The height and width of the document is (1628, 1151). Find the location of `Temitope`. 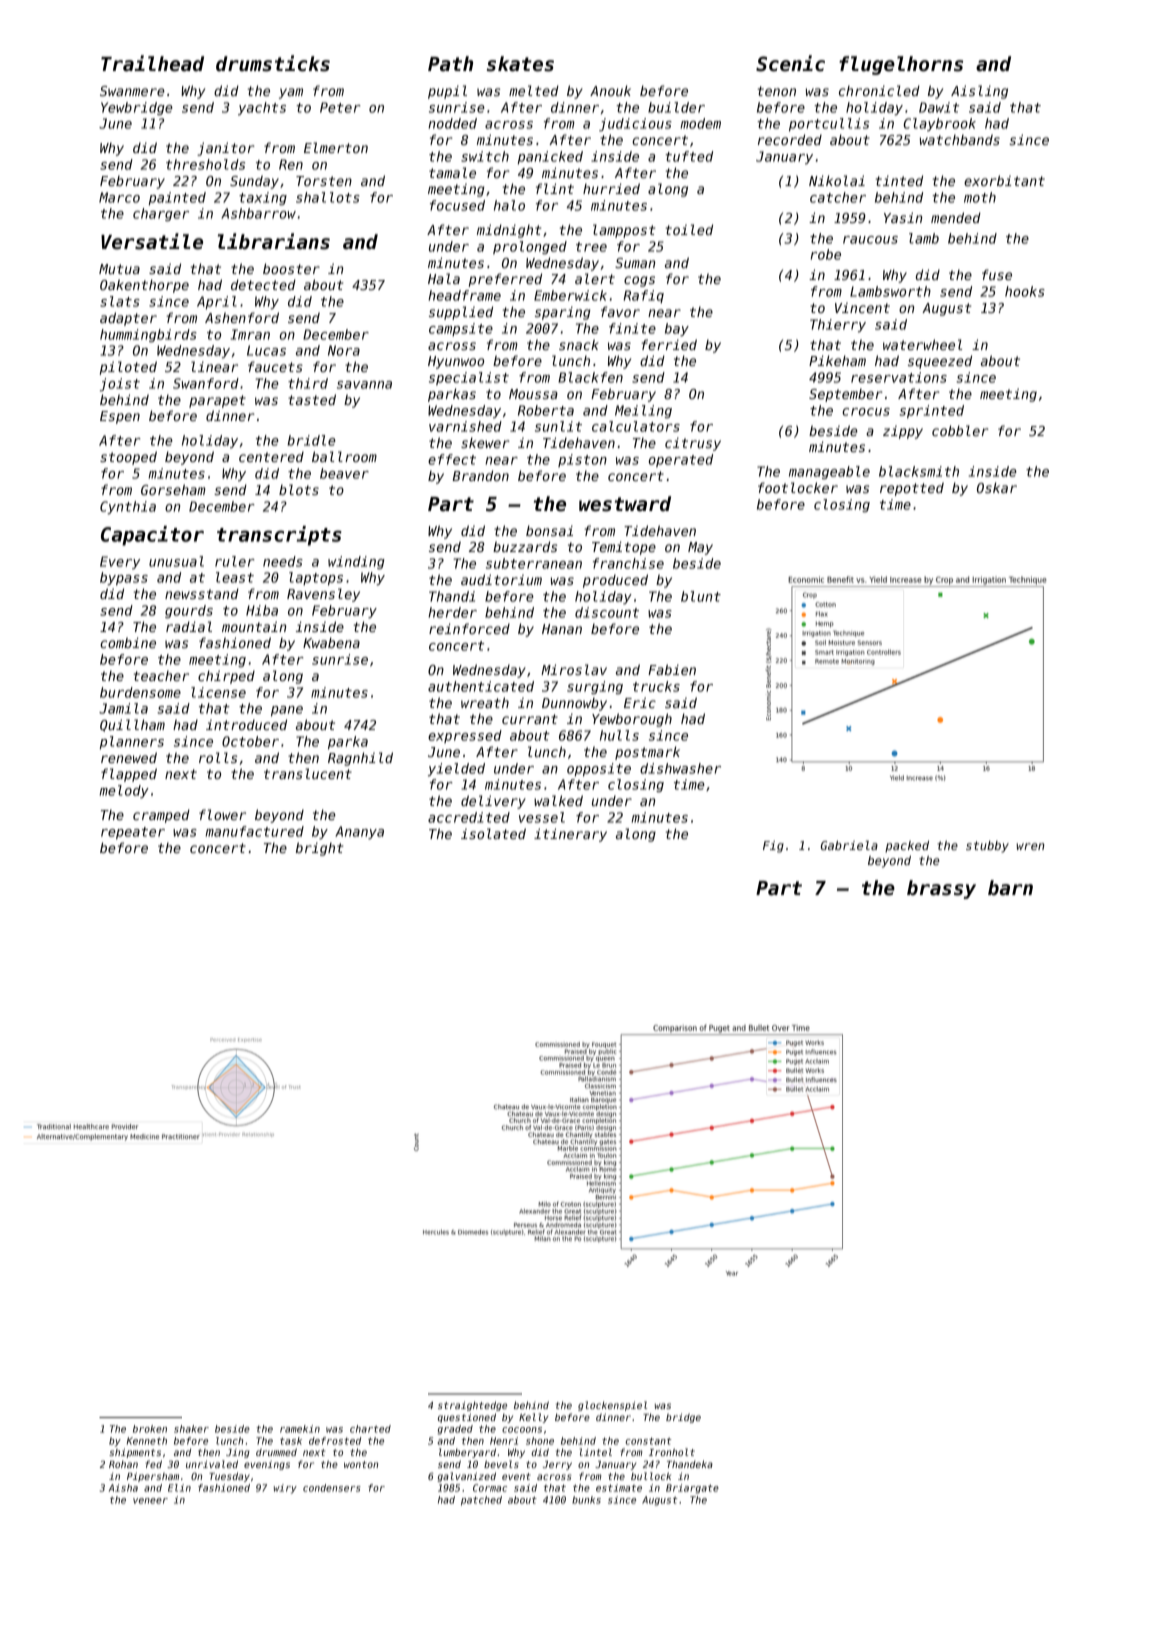

Temitope is located at coordinates (624, 548).
